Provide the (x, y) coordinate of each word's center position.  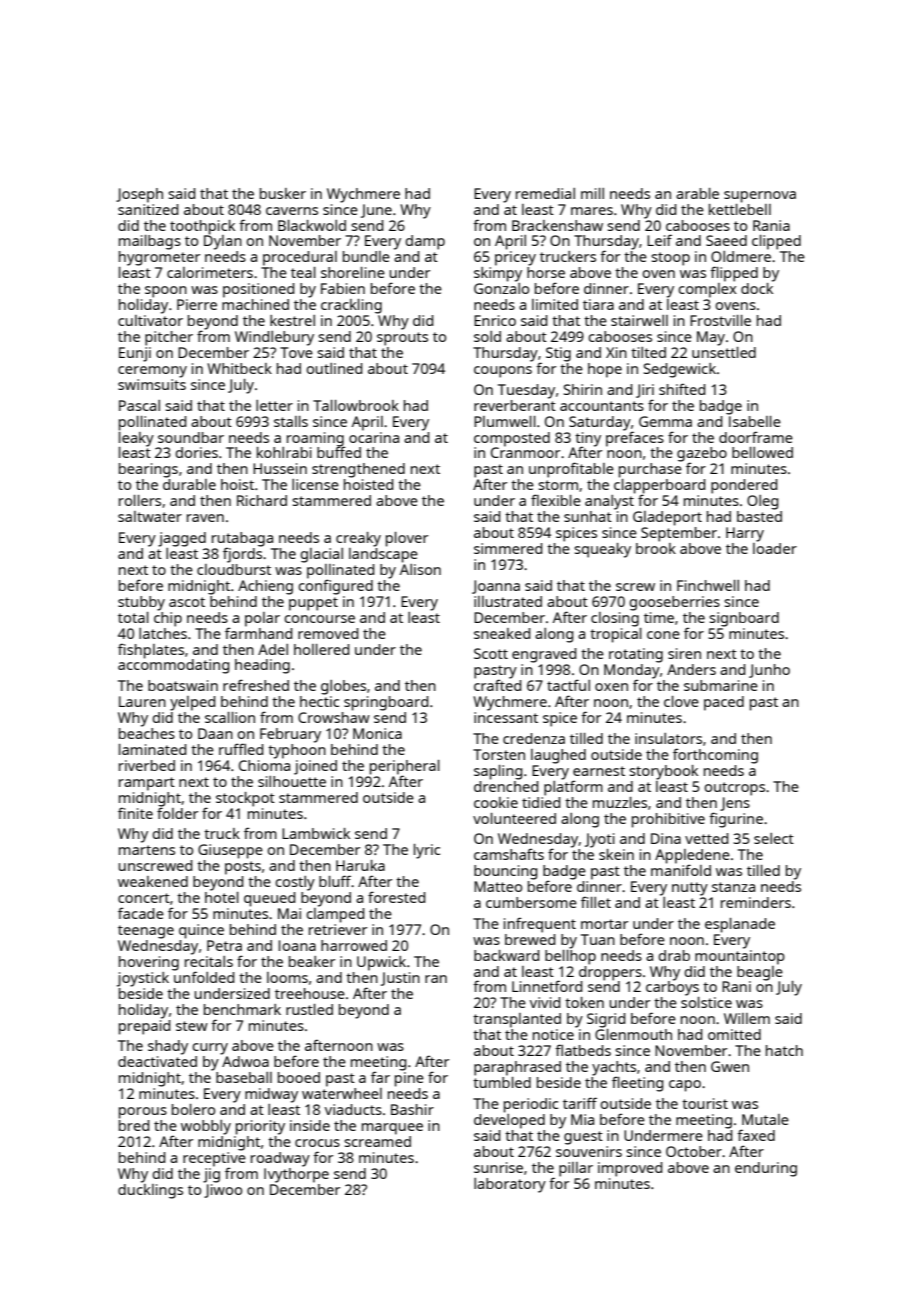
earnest (599, 771)
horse (546, 272)
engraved (544, 655)
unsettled (724, 352)
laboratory (510, 1185)
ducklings (150, 1191)
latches (163, 633)
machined (255, 304)
